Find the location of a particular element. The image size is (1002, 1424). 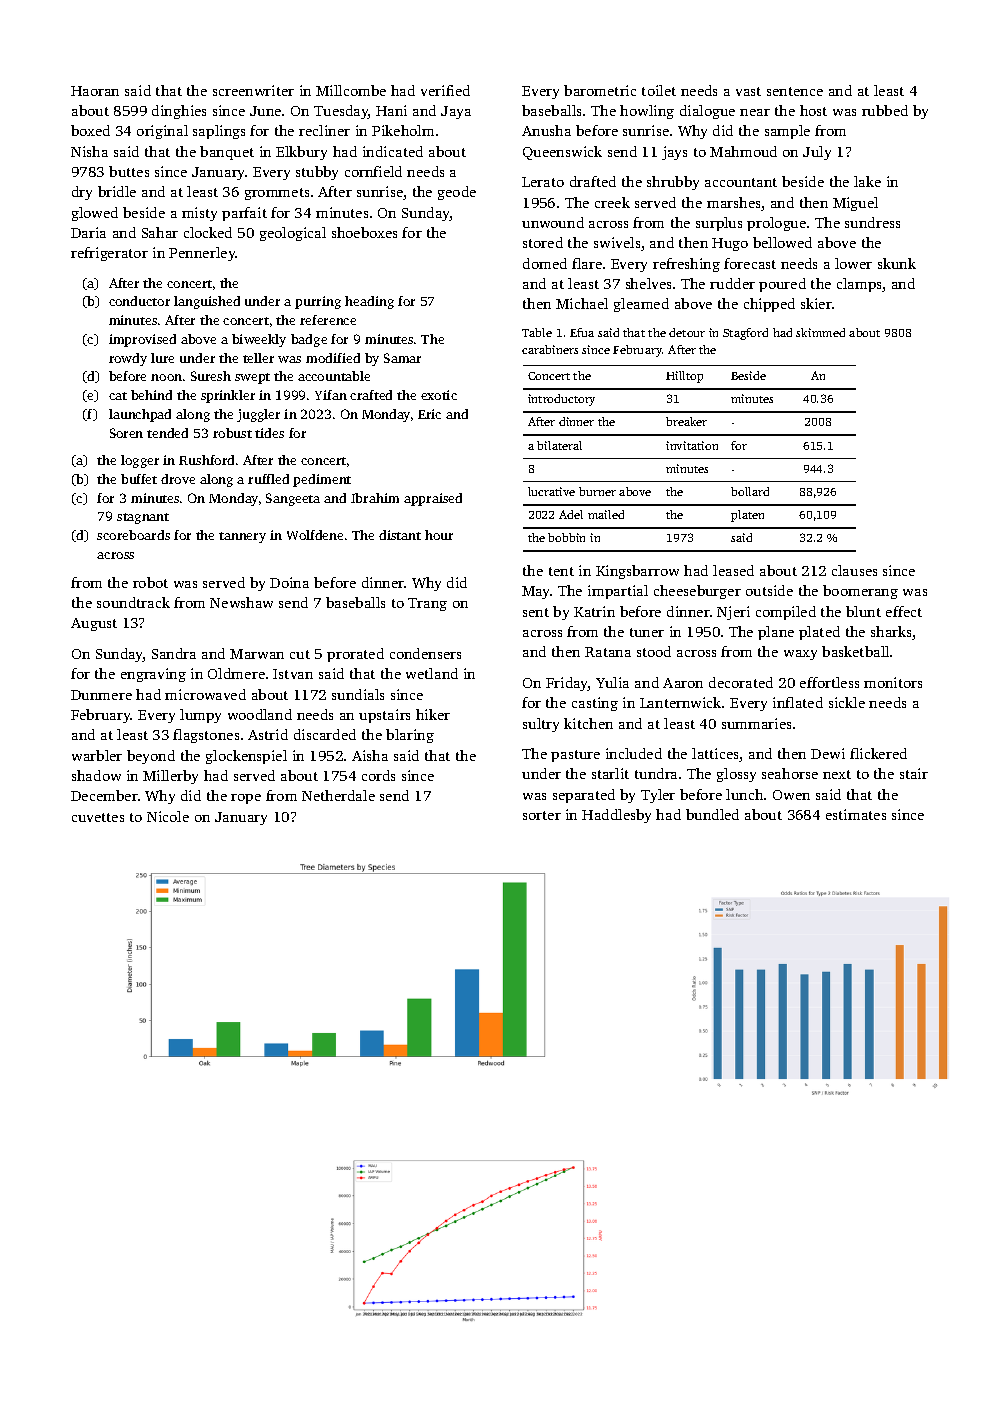

launchpad is located at coordinates (140, 415).
